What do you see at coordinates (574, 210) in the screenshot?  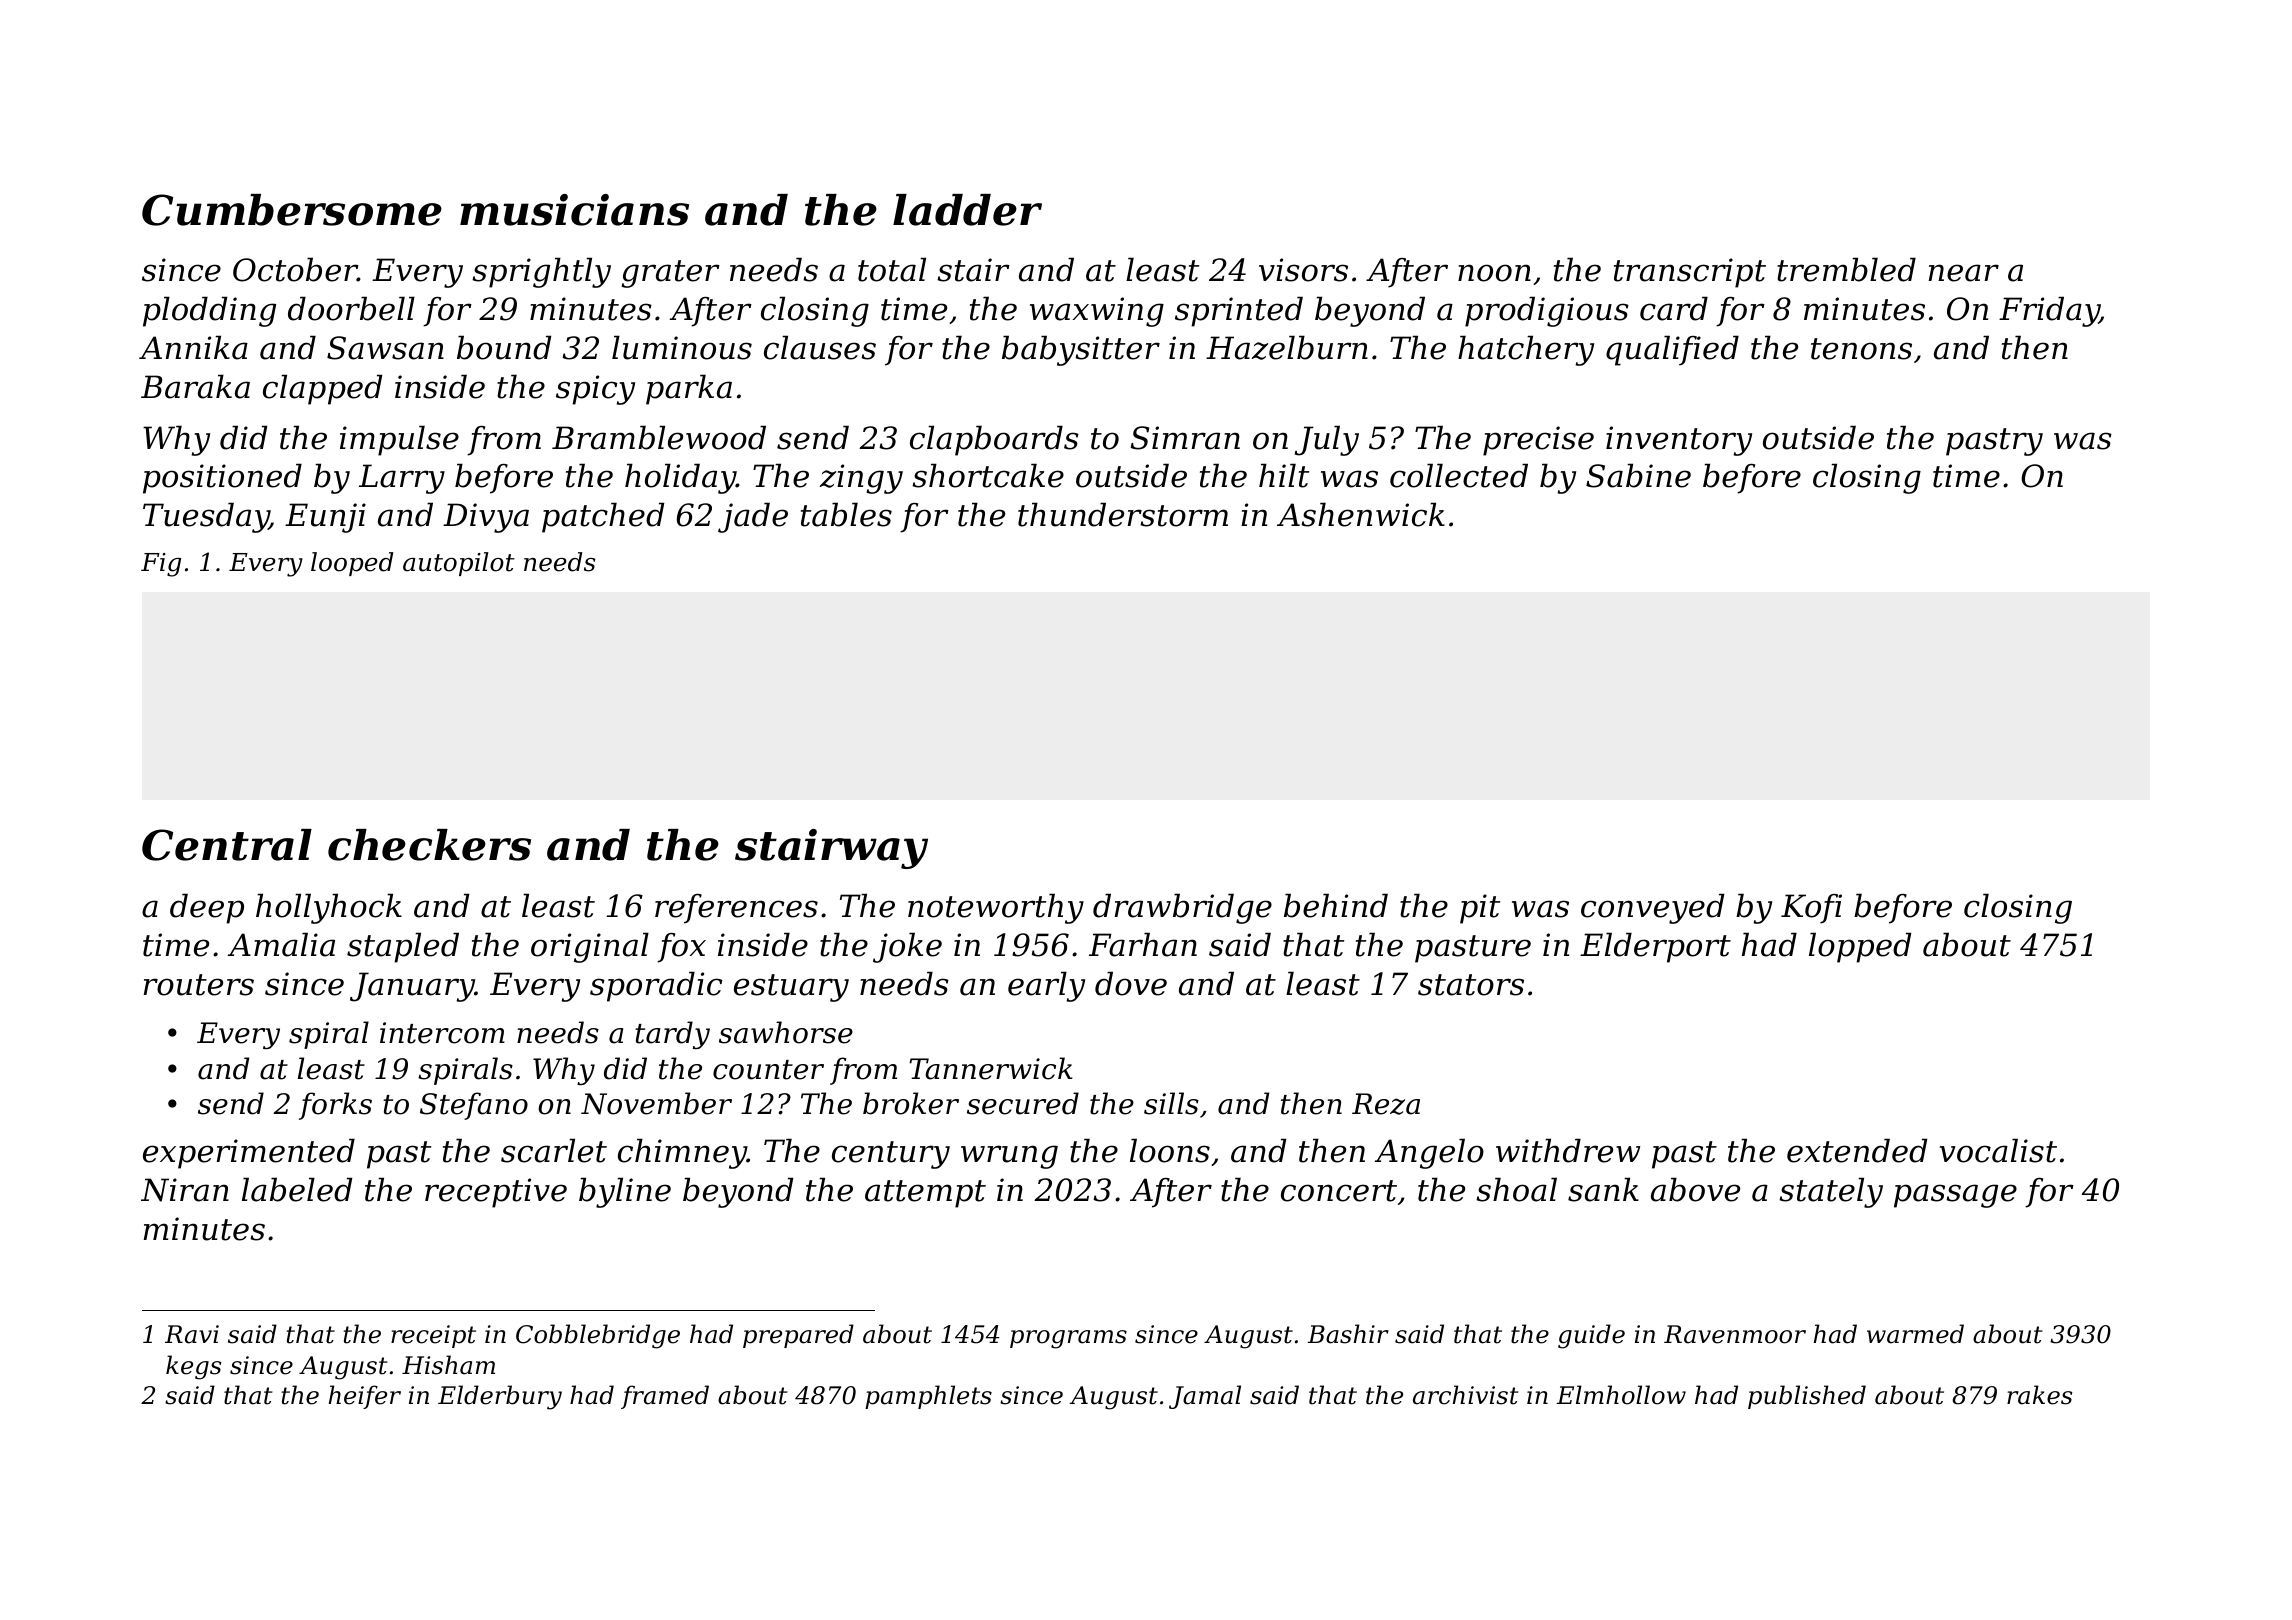 I see `musicians` at bounding box center [574, 210].
